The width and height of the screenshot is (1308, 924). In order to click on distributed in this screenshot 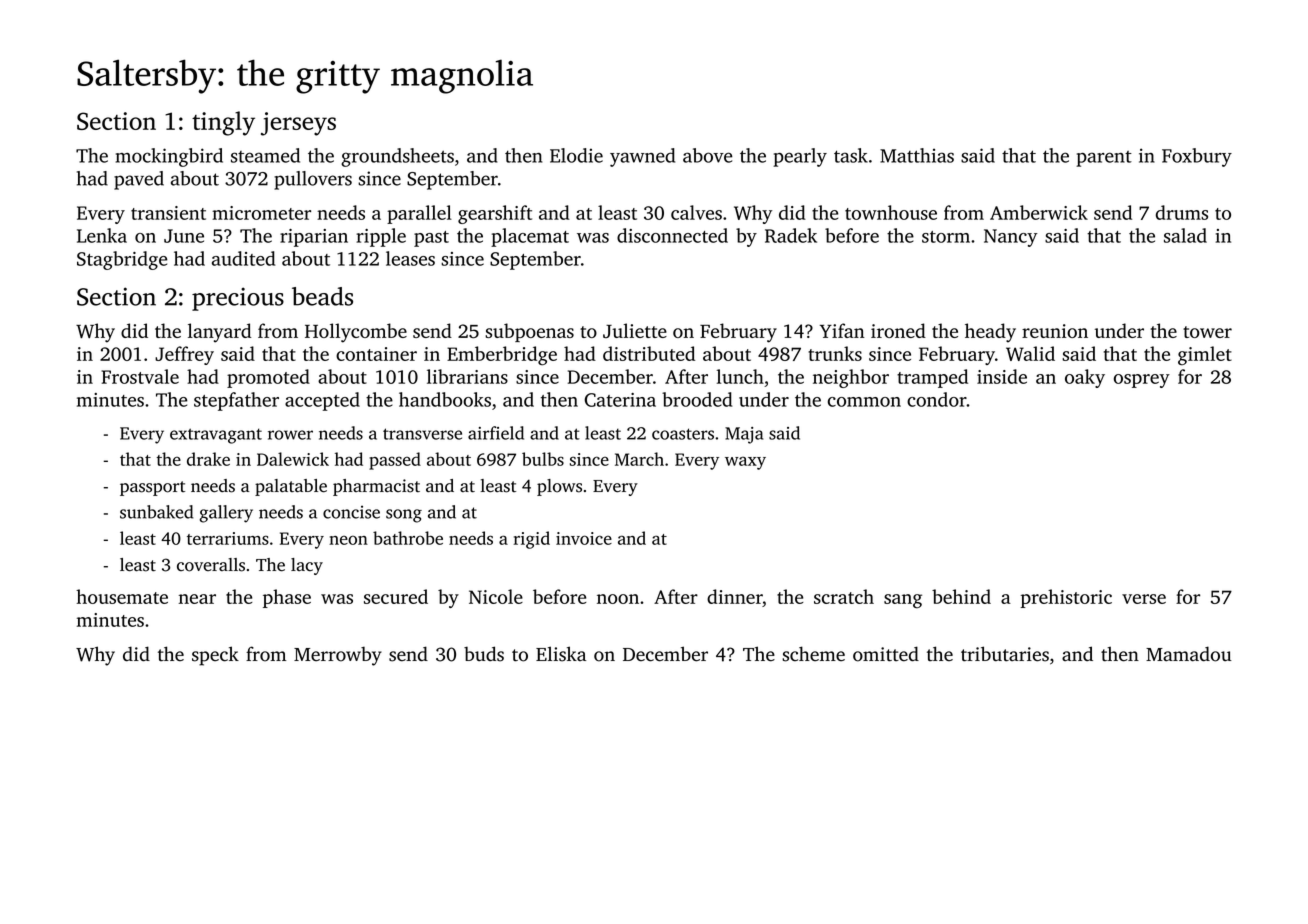, I will do `click(649, 353)`.
